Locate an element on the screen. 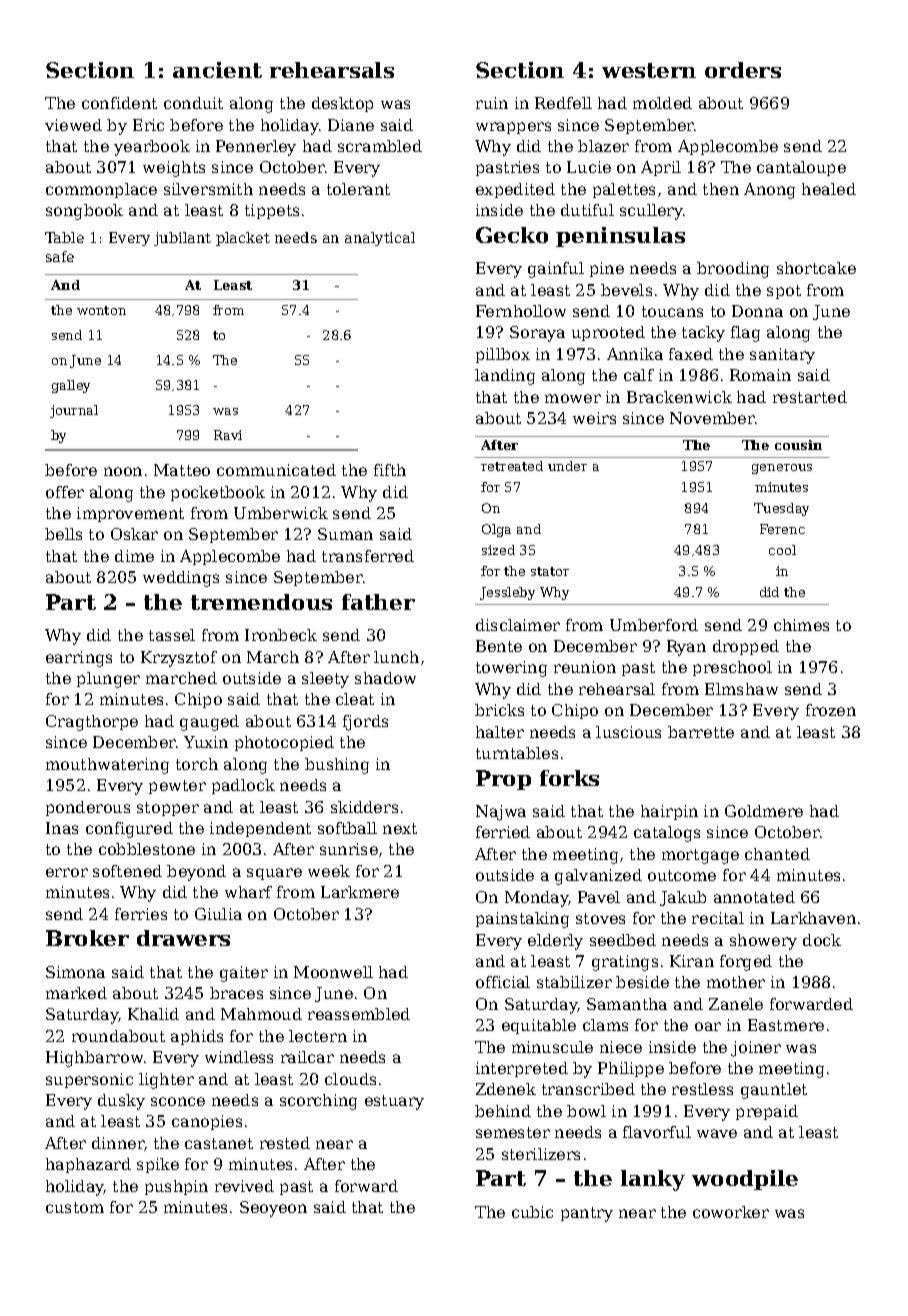  western is located at coordinates (649, 70).
